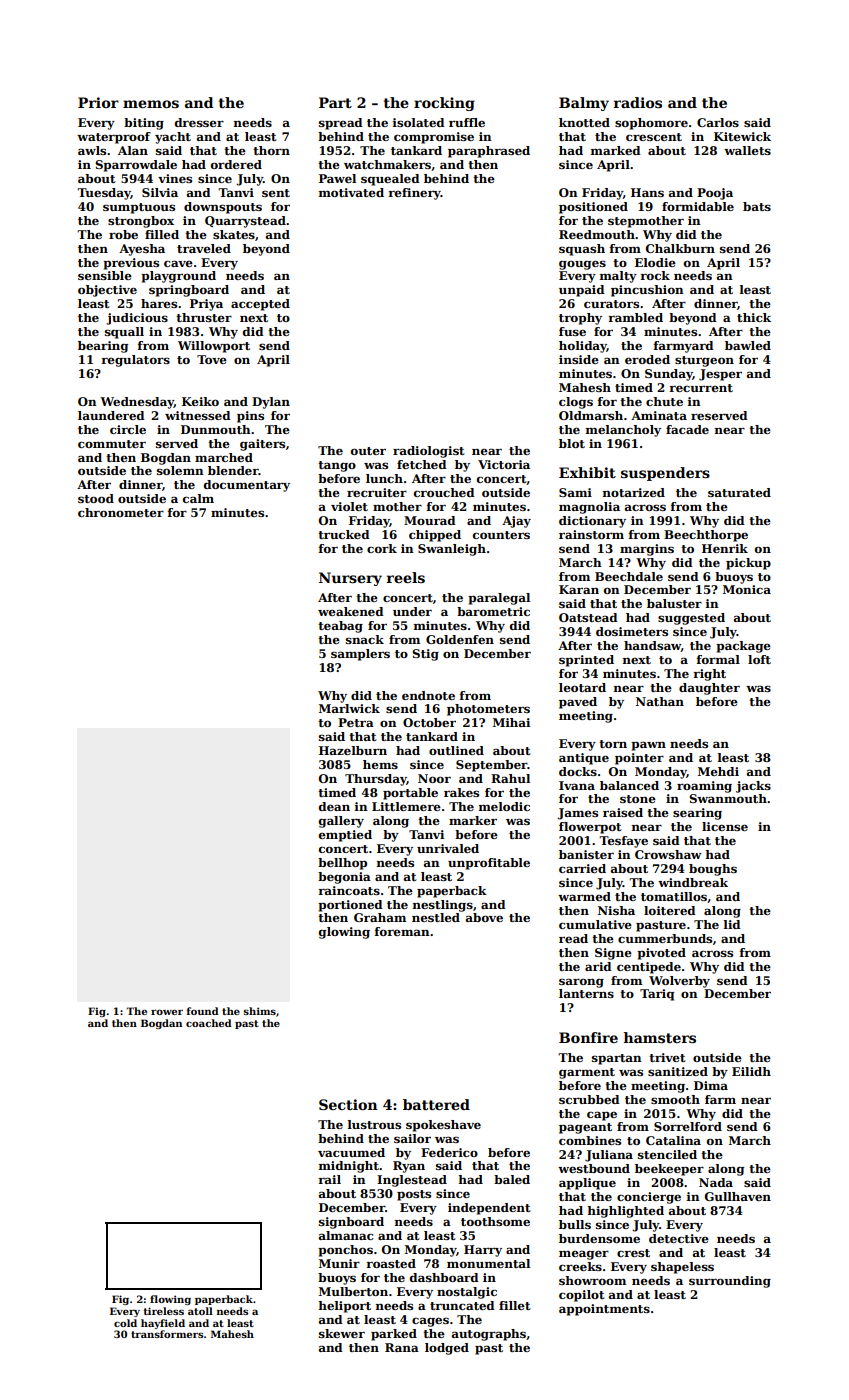  What do you see at coordinates (348, 1104) in the screenshot?
I see `Section` at bounding box center [348, 1104].
